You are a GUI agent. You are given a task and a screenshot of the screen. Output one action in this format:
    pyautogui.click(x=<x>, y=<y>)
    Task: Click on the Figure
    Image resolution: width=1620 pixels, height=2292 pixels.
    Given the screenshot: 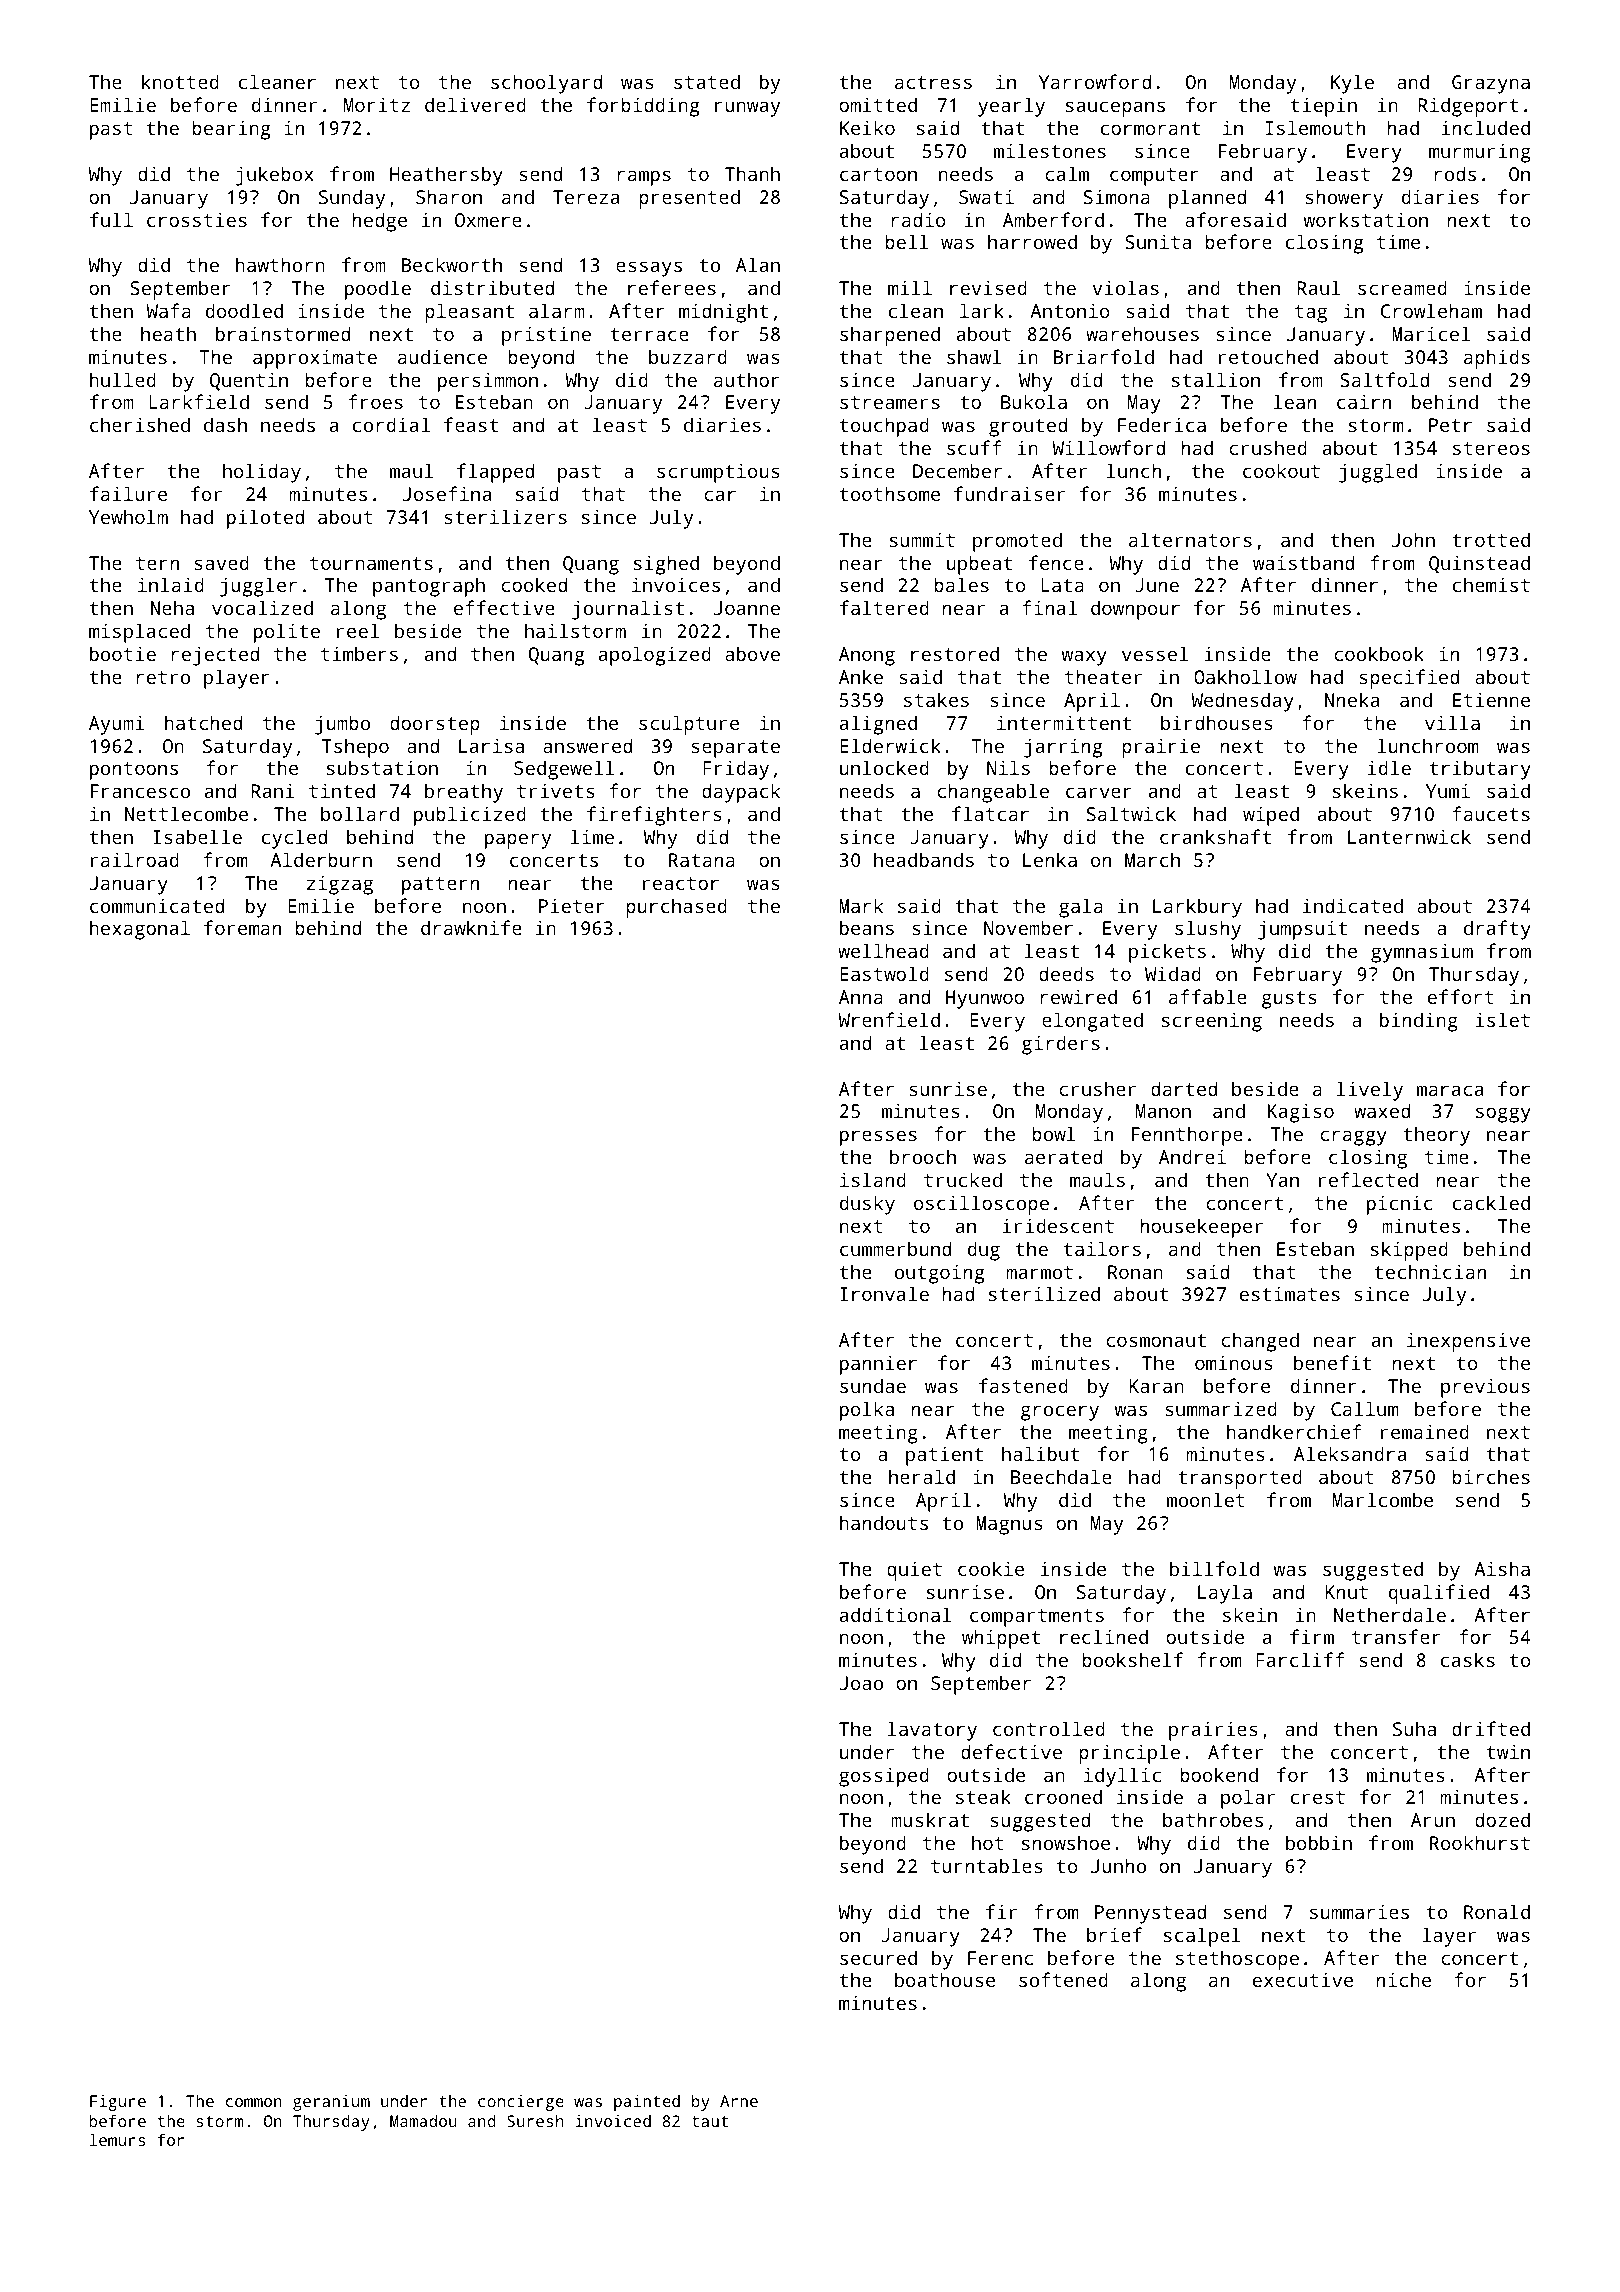 What is the action you would take?
    pyautogui.click(x=118, y=2103)
